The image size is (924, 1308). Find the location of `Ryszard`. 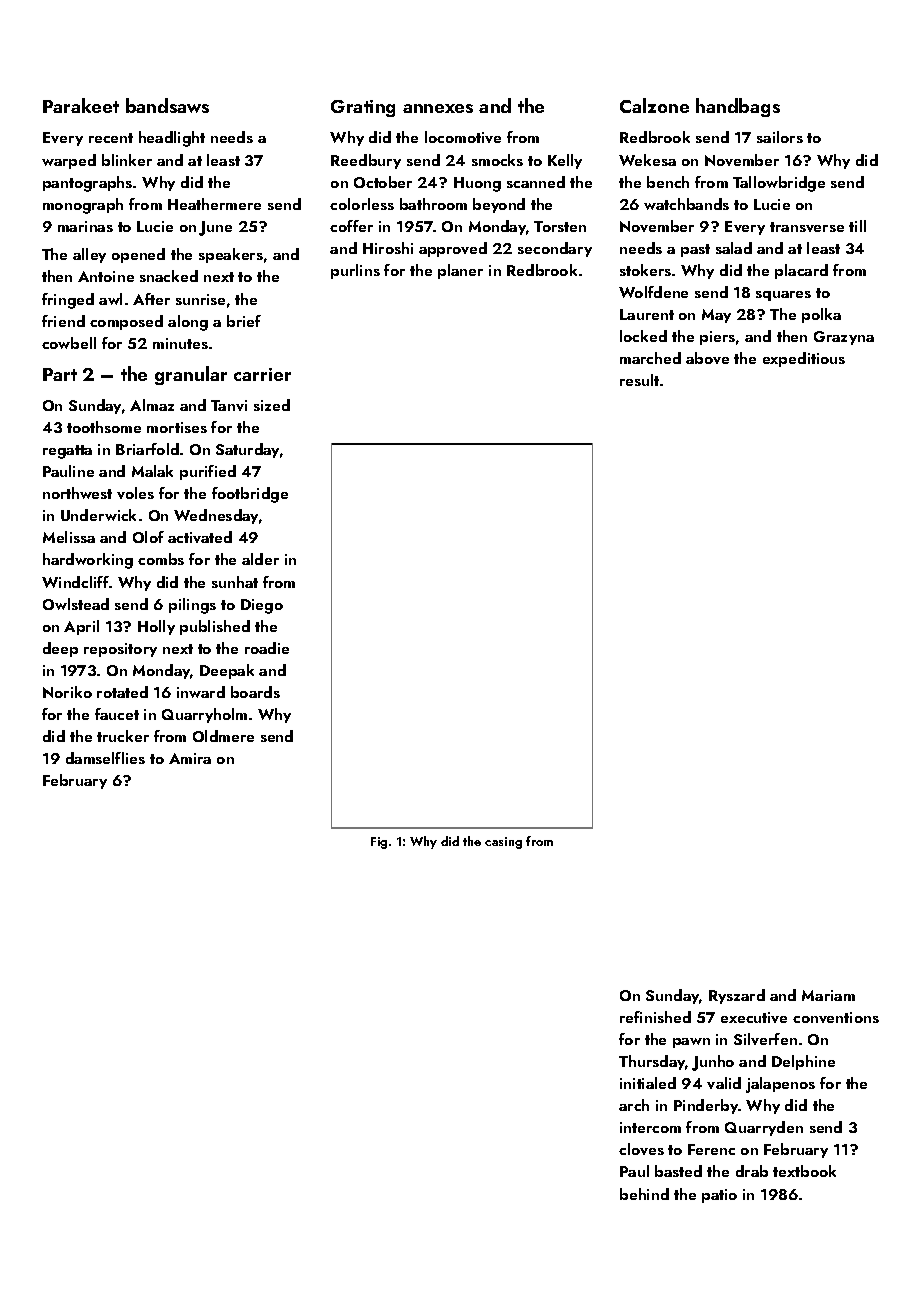

Ryszard is located at coordinates (737, 996).
